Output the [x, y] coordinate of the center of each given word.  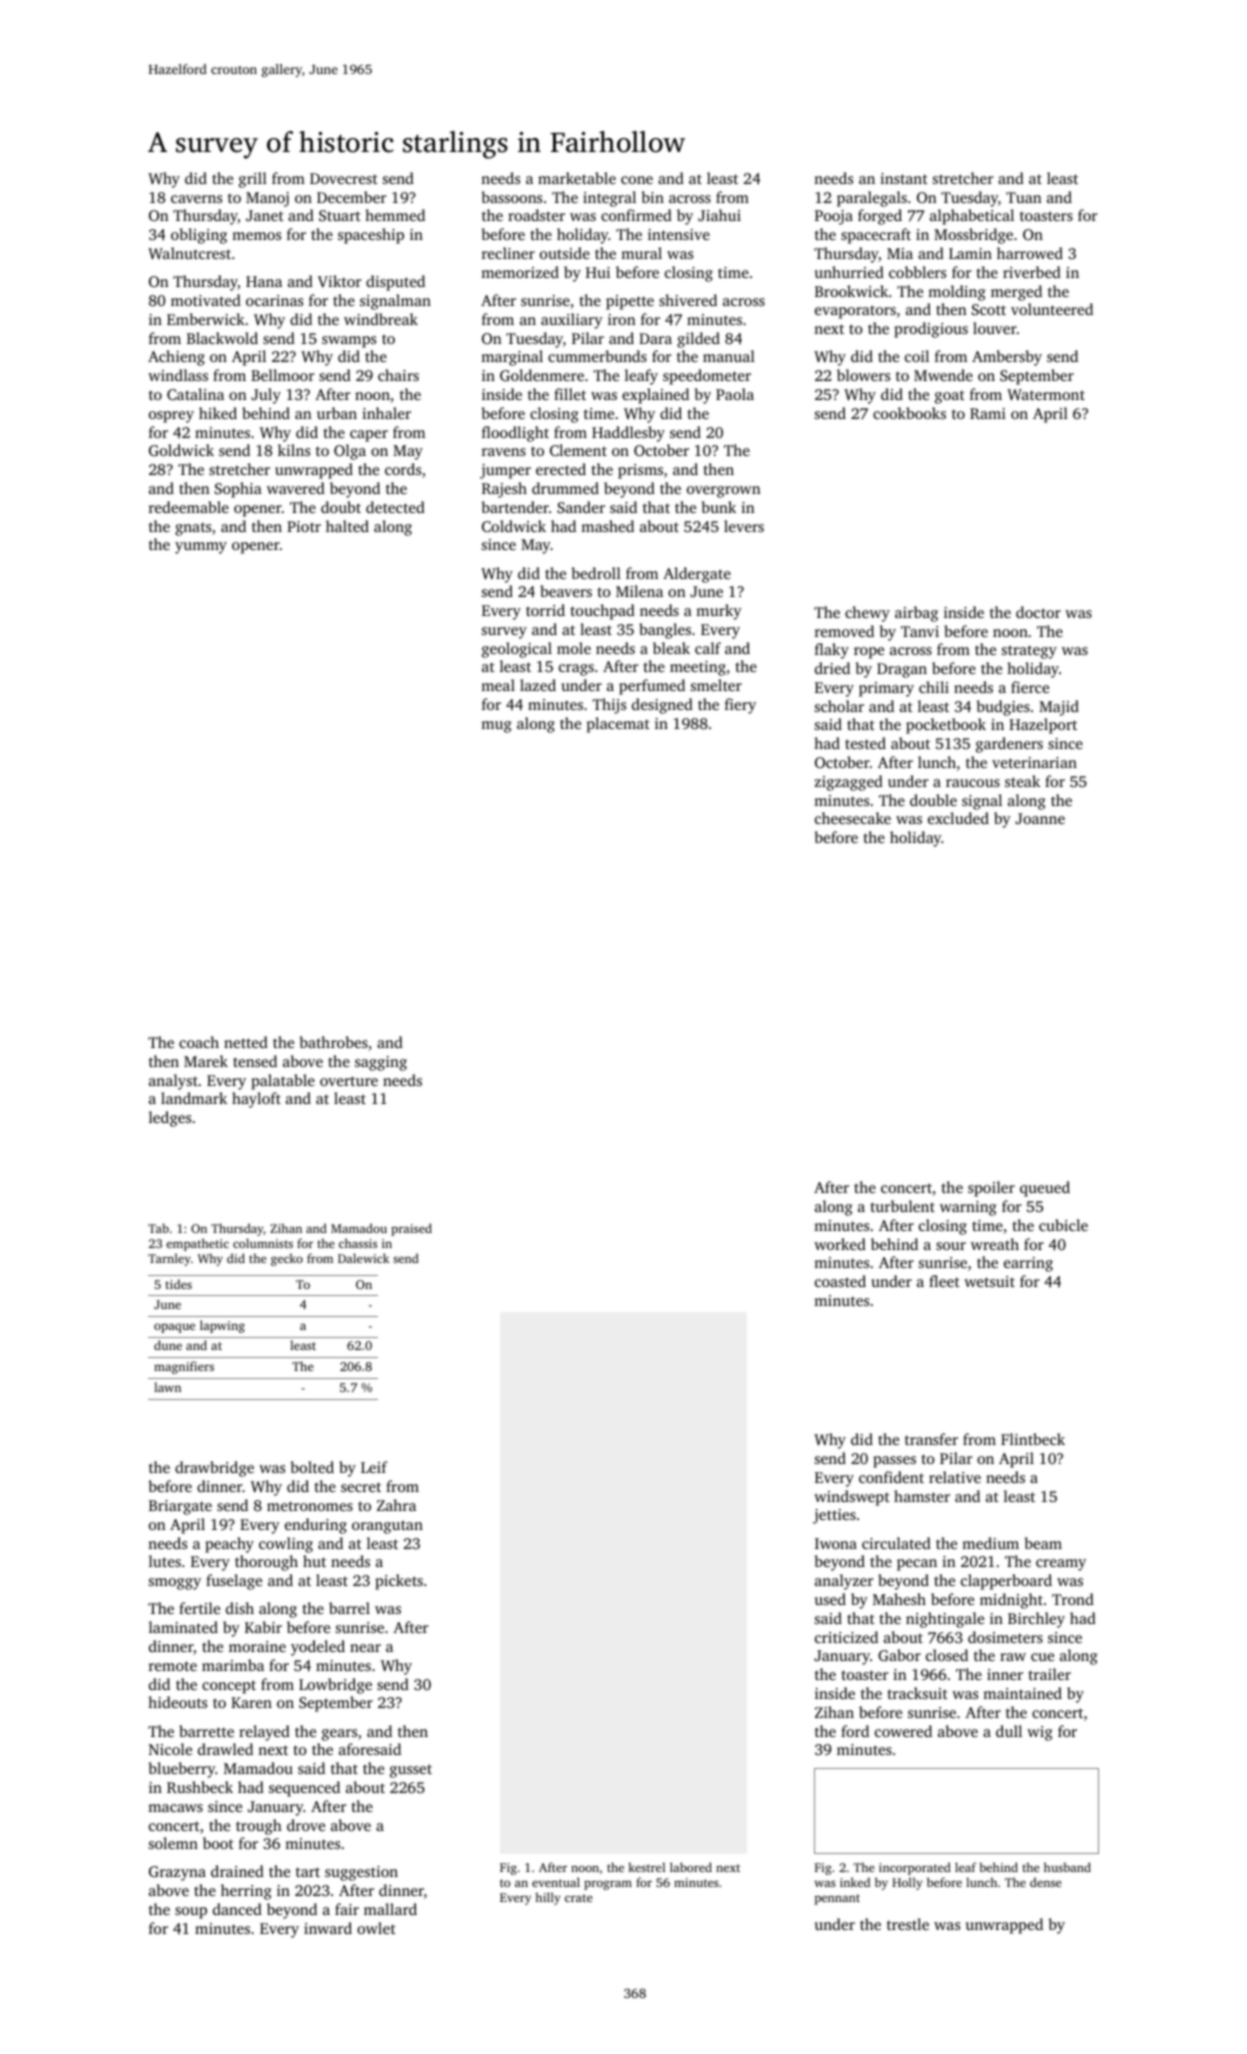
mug [496, 727]
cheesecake [853, 818]
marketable [577, 178]
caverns [196, 199]
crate [578, 1898]
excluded [958, 818]
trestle [908, 1924]
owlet [376, 1928]
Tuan [1023, 197]
